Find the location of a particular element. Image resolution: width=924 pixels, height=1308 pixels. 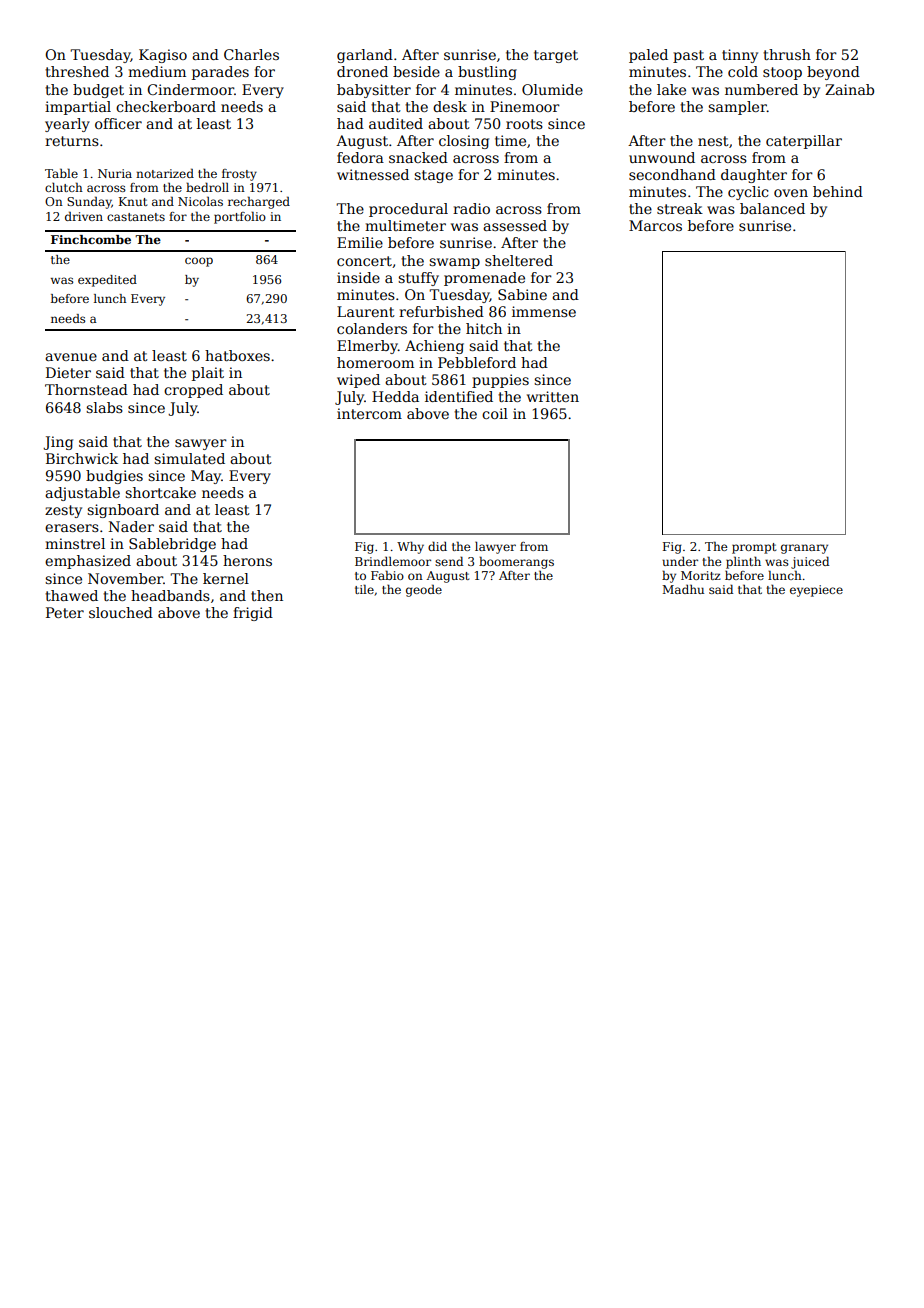

eyepiece is located at coordinates (816, 591).
